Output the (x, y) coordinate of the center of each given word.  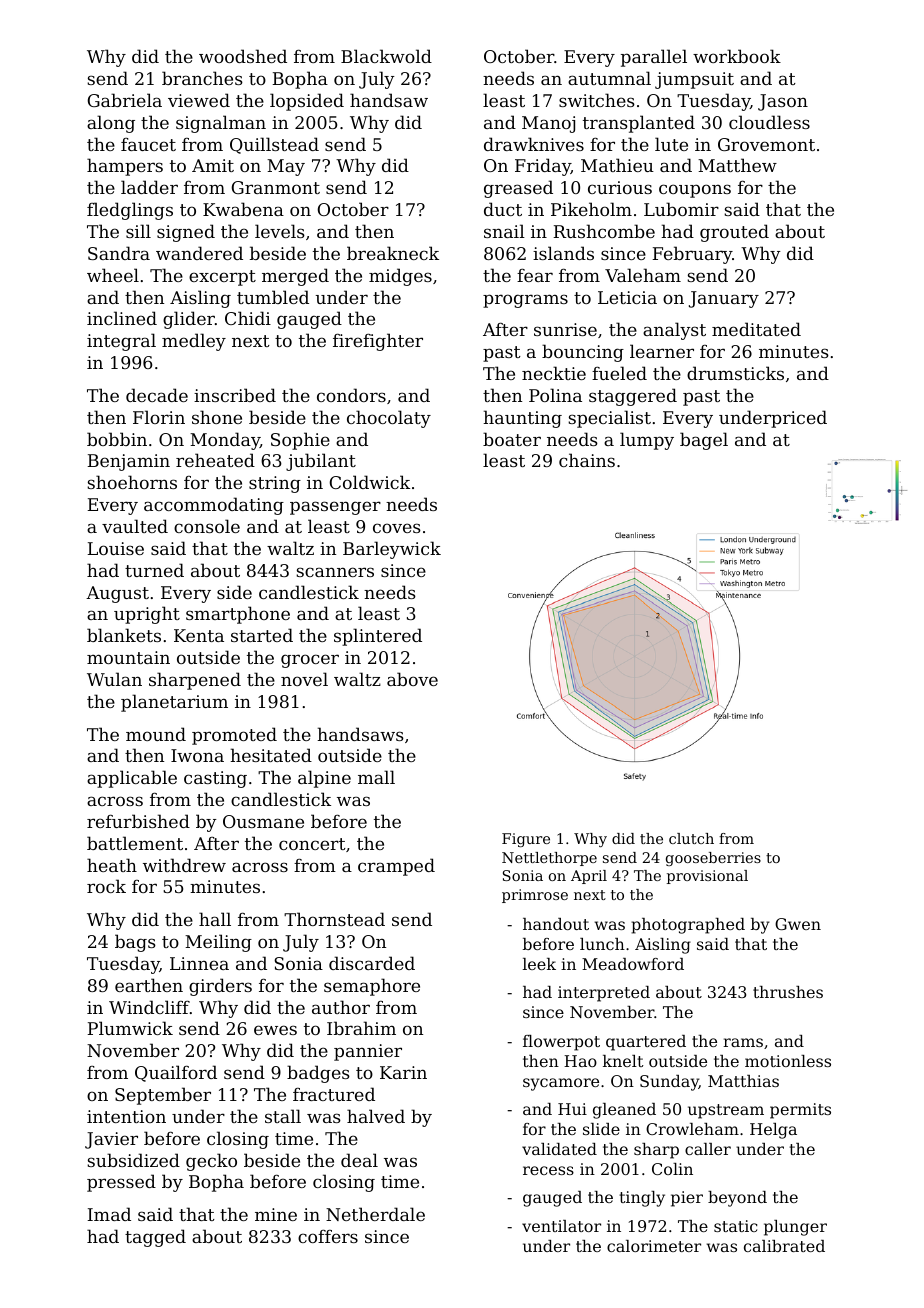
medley (194, 342)
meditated (756, 329)
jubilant (321, 462)
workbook (737, 56)
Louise (115, 548)
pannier (368, 1052)
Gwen (798, 924)
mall (376, 777)
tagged (155, 1238)
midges (400, 277)
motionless (788, 1061)
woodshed (243, 56)
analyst (674, 331)
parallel (654, 58)
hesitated (271, 755)
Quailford (176, 1073)
